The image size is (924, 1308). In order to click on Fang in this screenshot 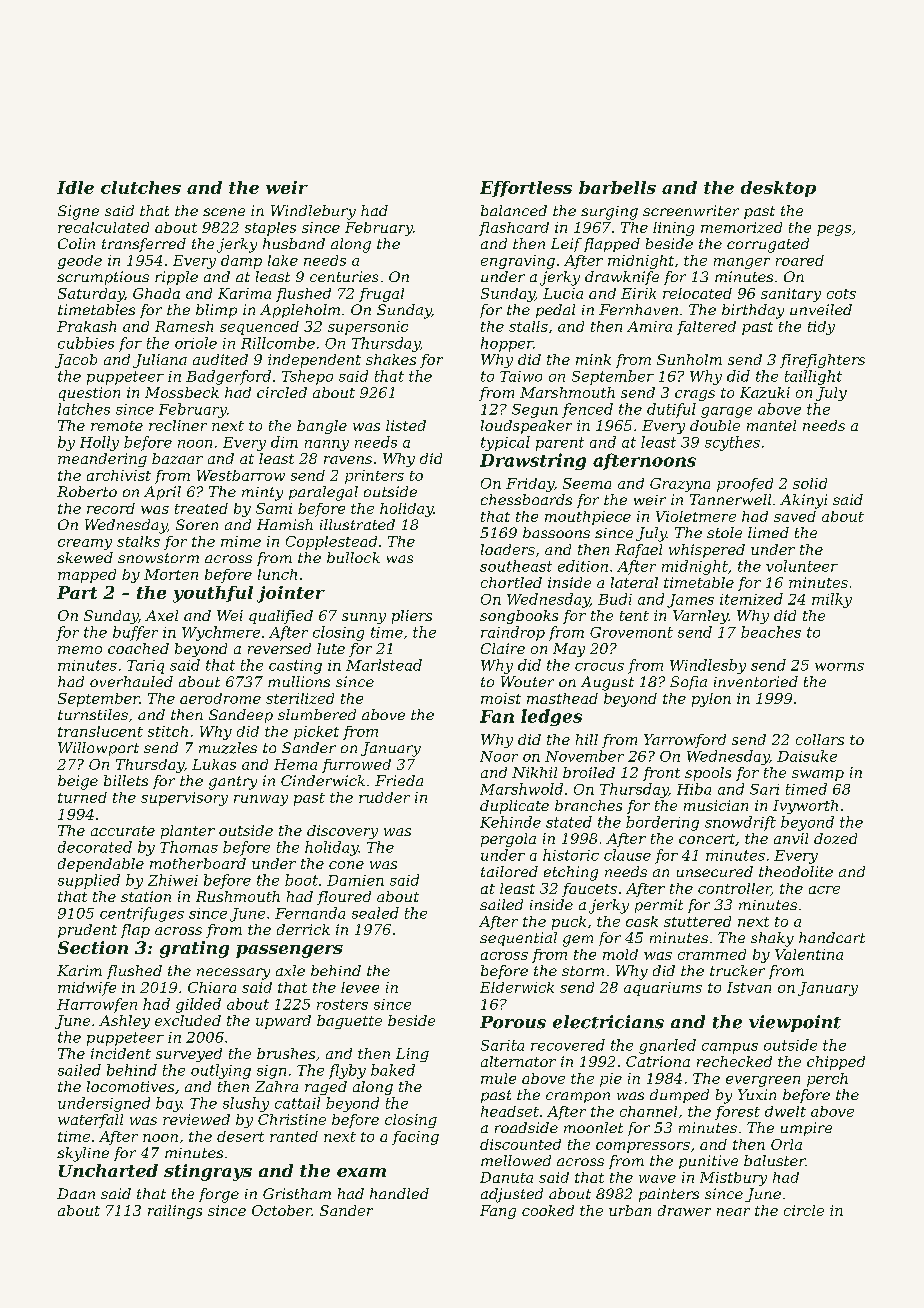, I will do `click(498, 1212)`.
